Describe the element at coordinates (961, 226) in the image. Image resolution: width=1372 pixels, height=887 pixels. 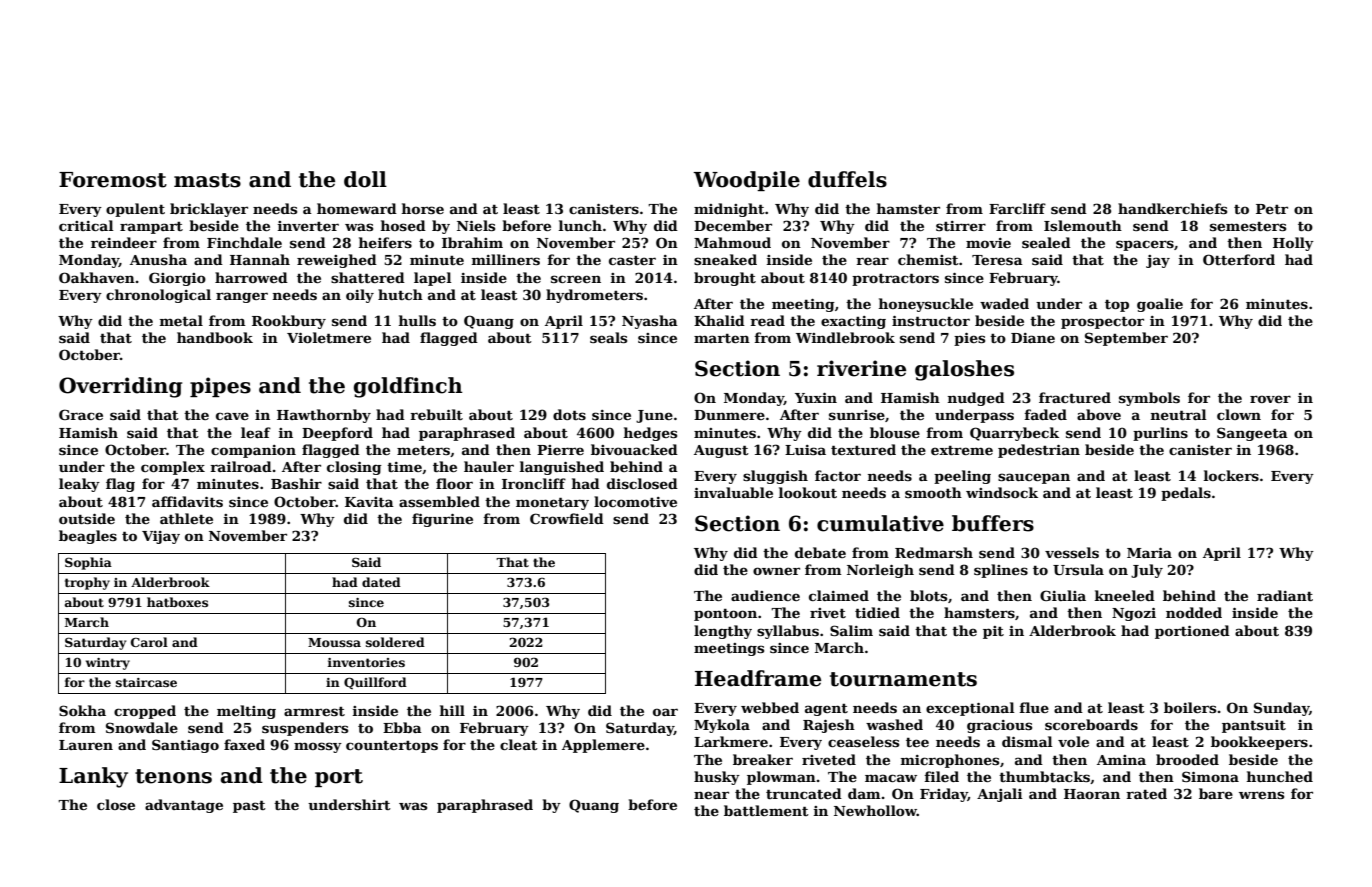
I see `stirrer` at that location.
